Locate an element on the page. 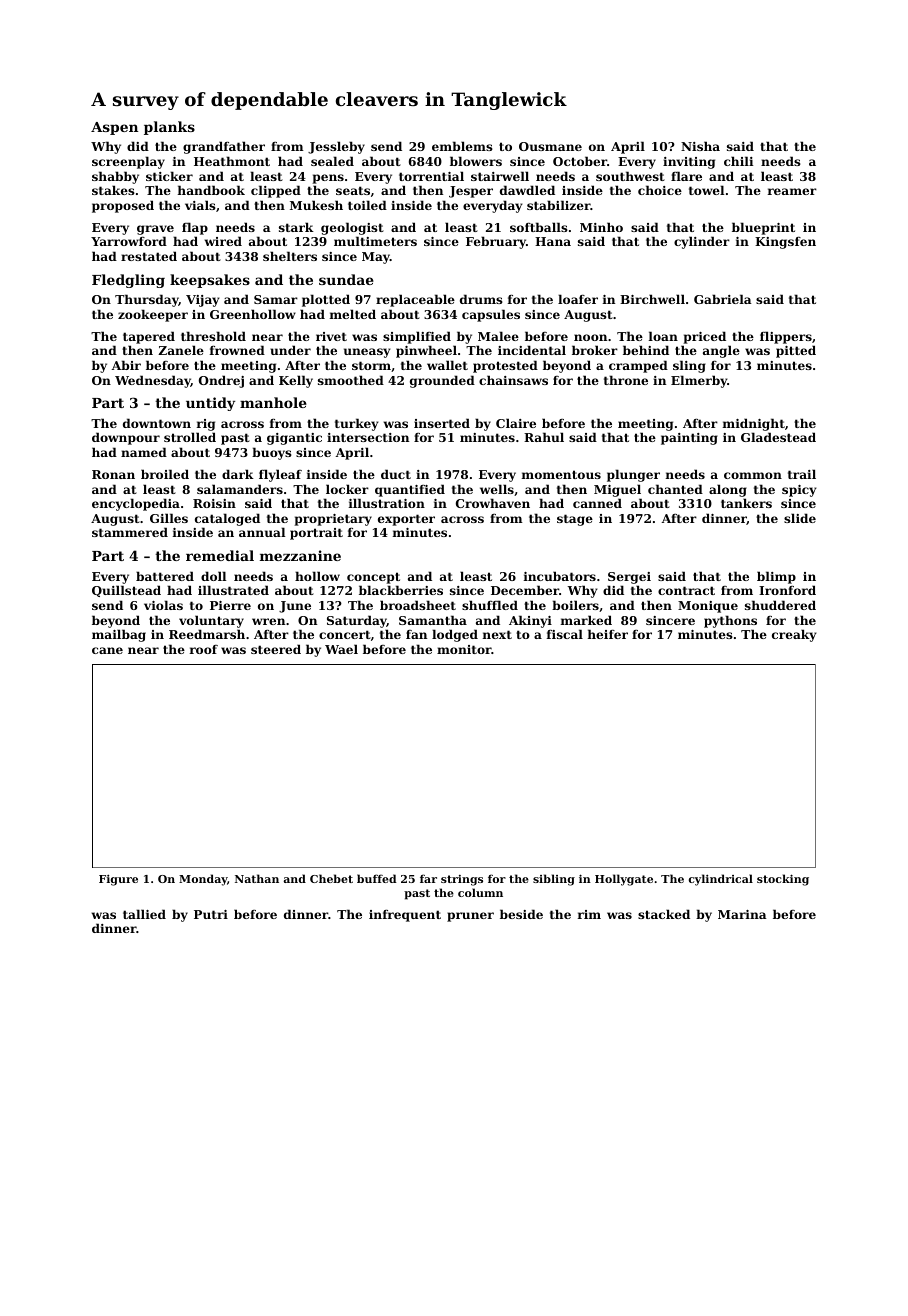 The image size is (908, 1316). creaky is located at coordinates (794, 635).
